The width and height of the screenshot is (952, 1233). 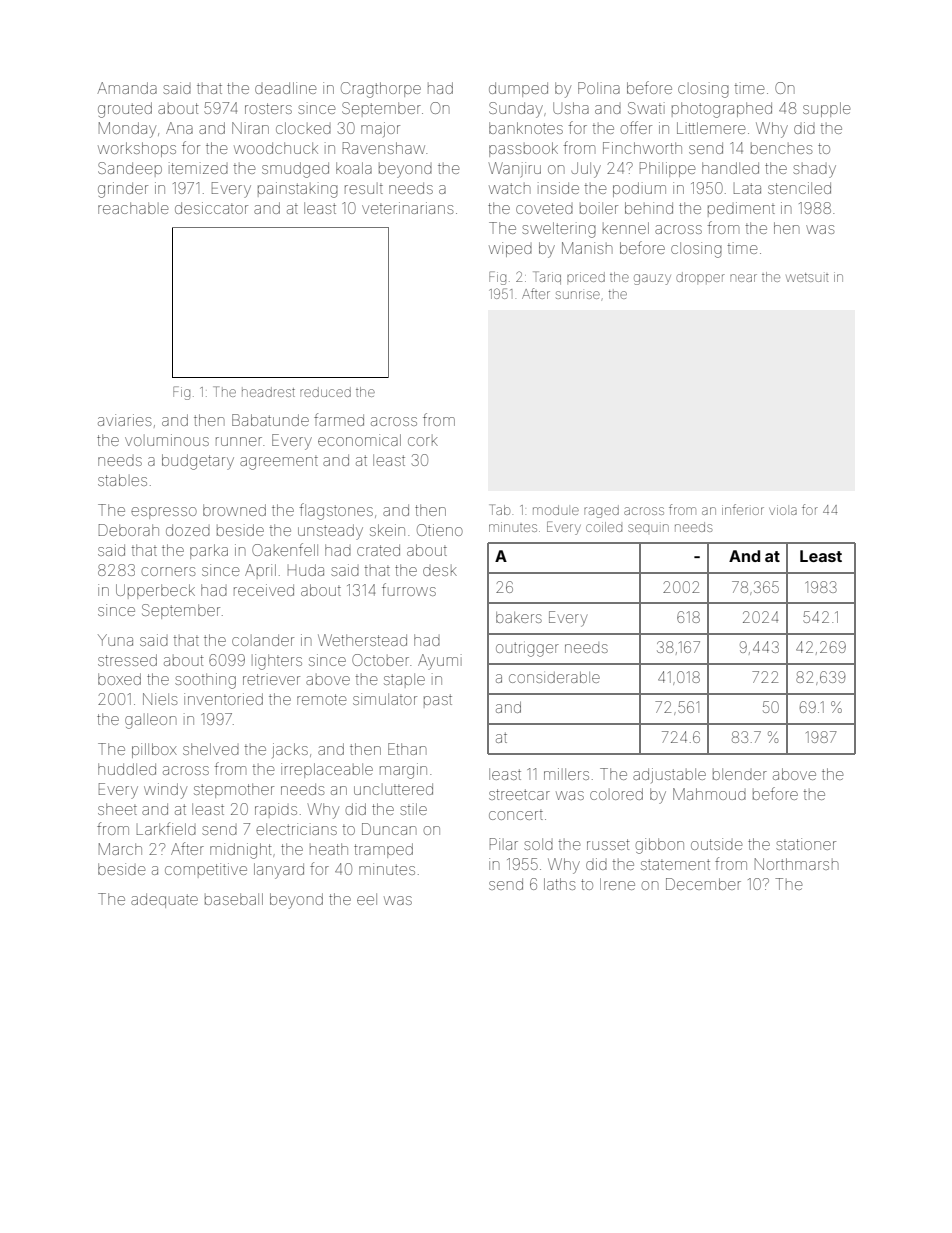 I want to click on Larkfield, so click(x=166, y=828).
